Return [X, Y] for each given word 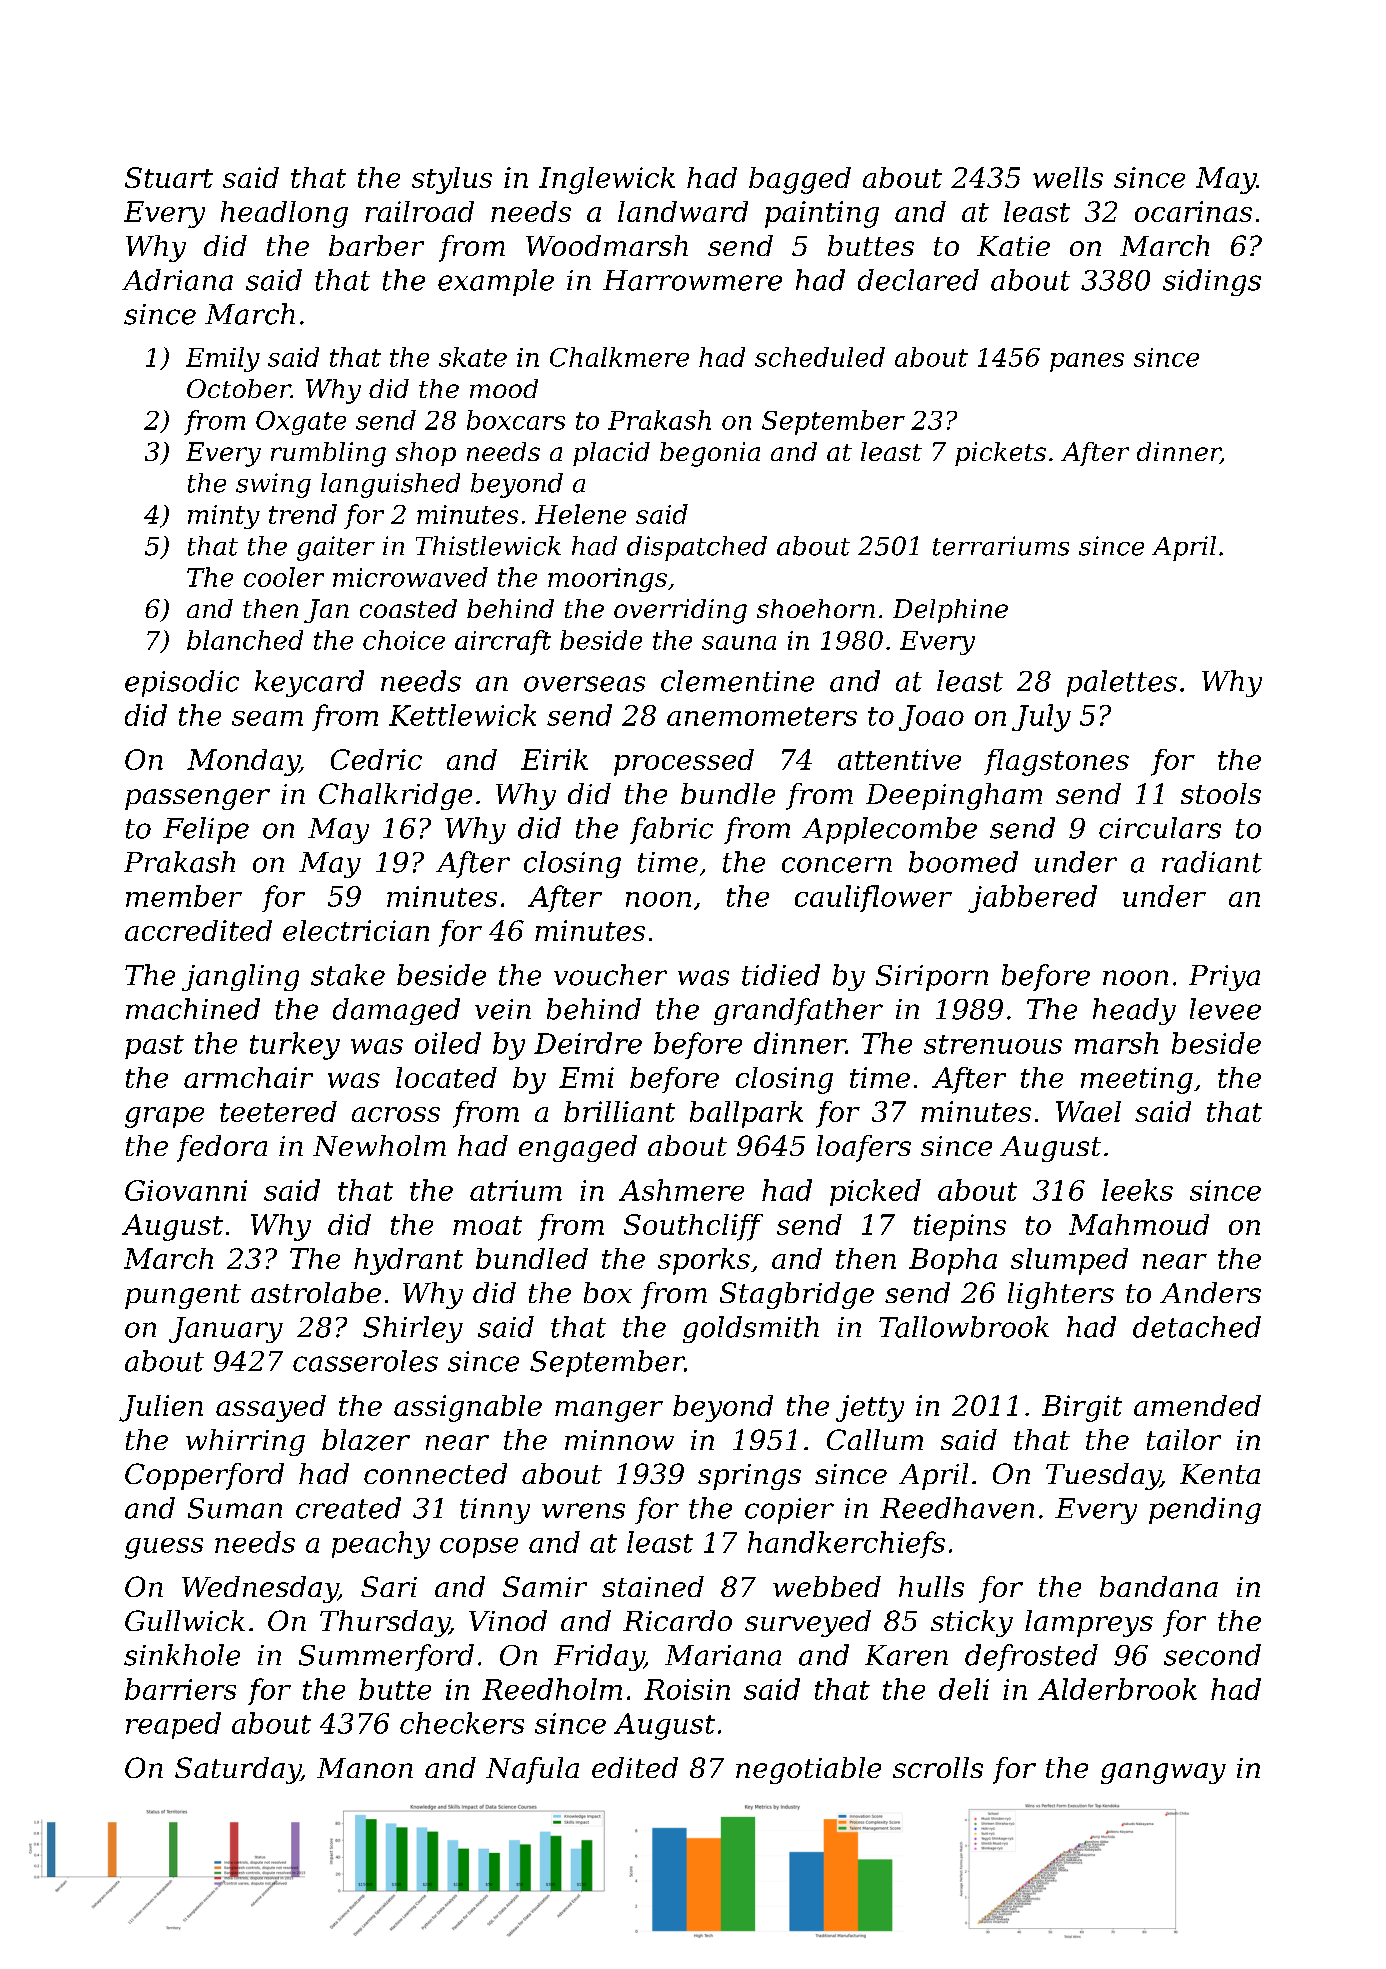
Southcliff [693, 1227]
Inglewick [607, 180]
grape [164, 1117]
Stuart [169, 177]
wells [1068, 177]
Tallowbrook [964, 1327]
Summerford [386, 1657]
